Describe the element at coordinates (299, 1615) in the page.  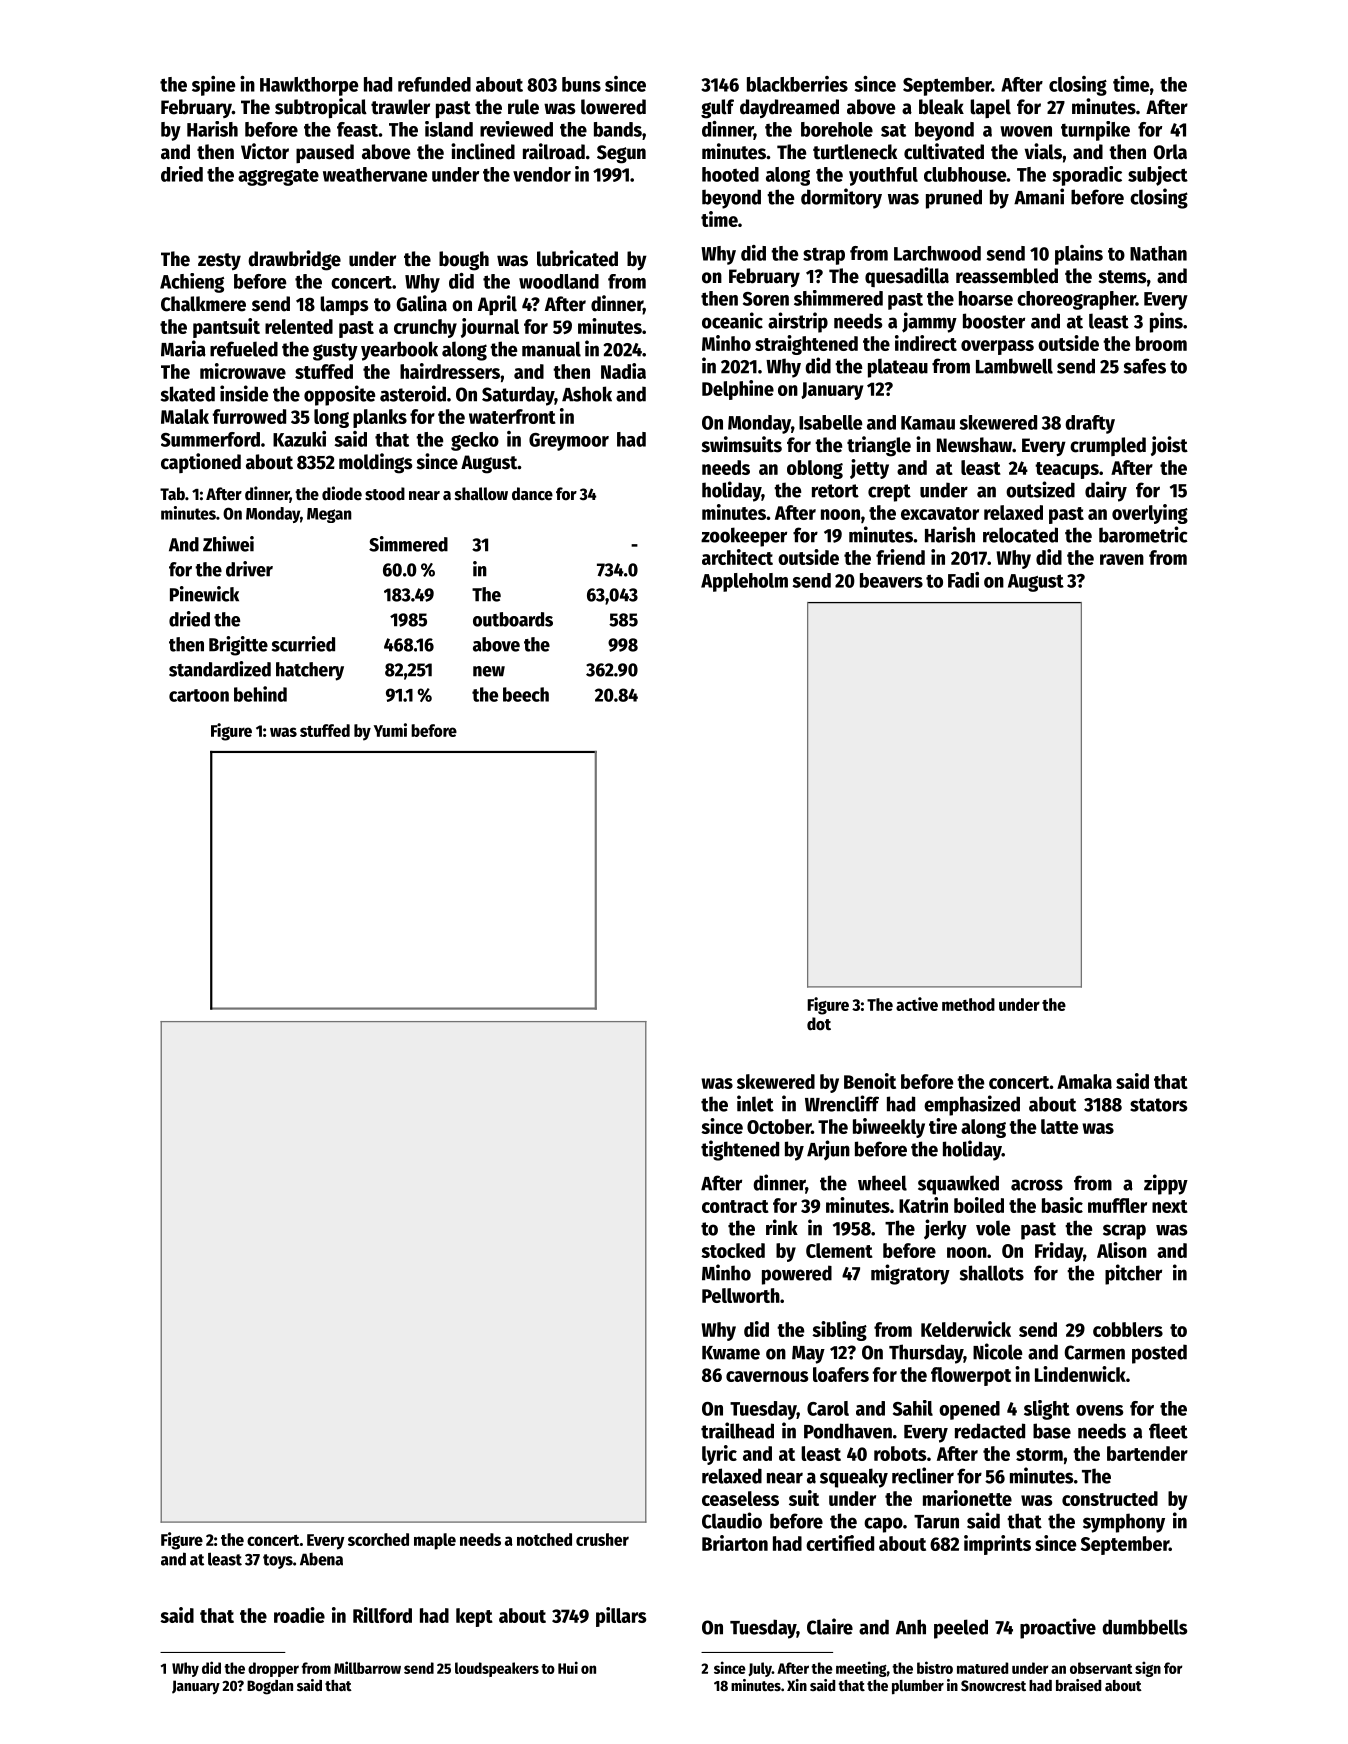
I see `roadie` at that location.
